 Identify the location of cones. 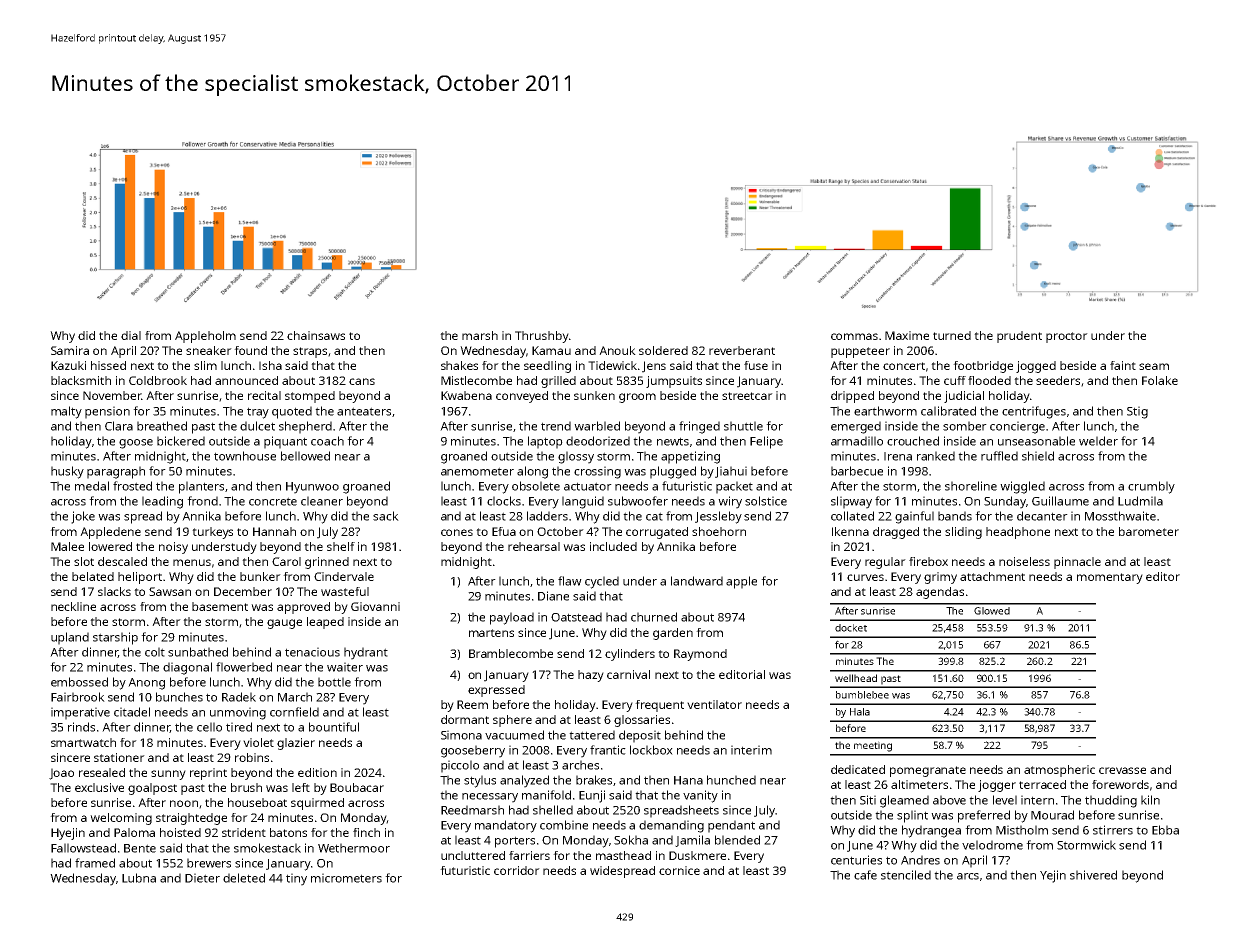
(457, 532).
